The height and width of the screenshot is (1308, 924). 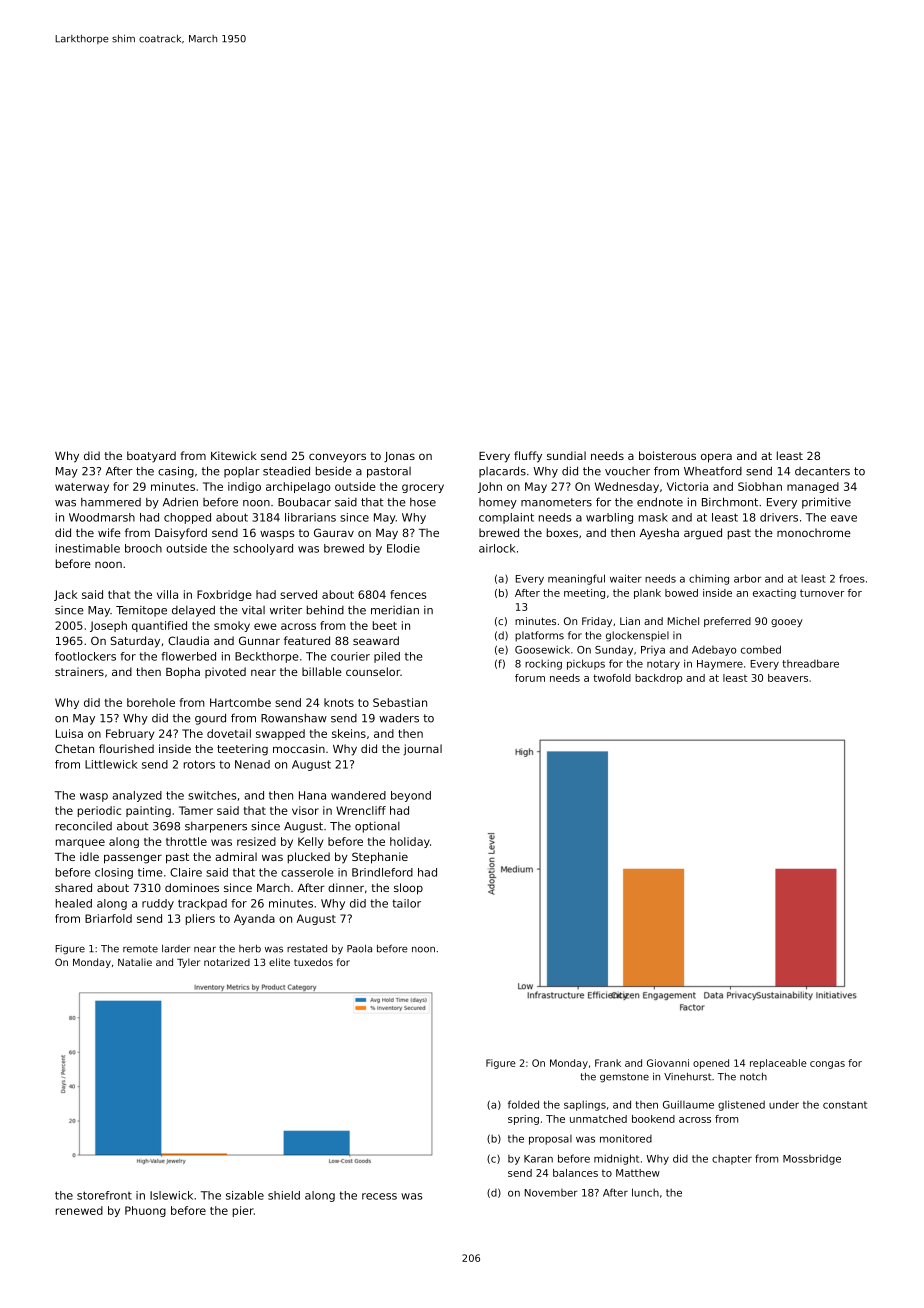 What do you see at coordinates (411, 796) in the screenshot?
I see `beyond` at bounding box center [411, 796].
